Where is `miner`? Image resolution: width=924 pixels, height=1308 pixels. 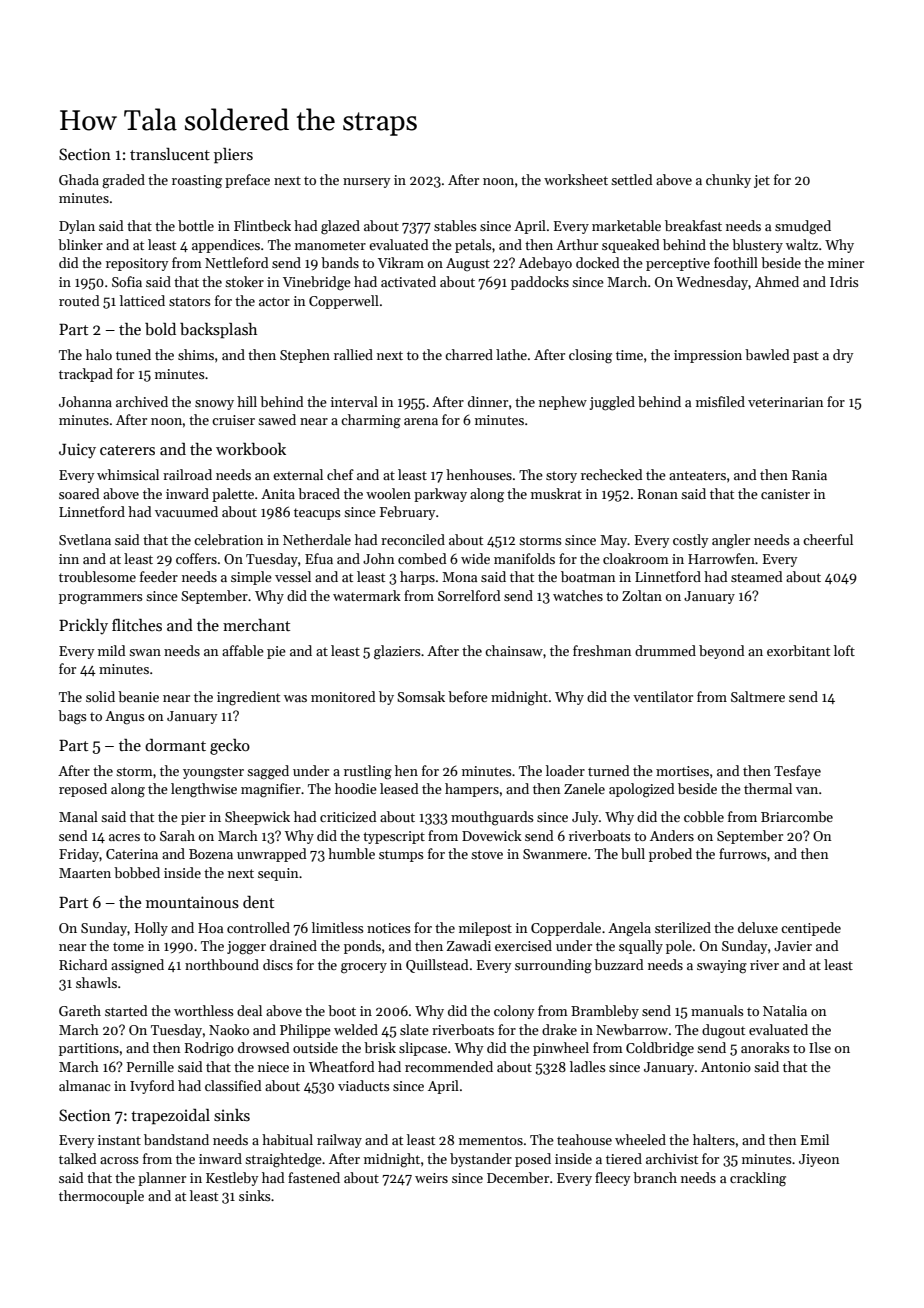 miner is located at coordinates (846, 263).
